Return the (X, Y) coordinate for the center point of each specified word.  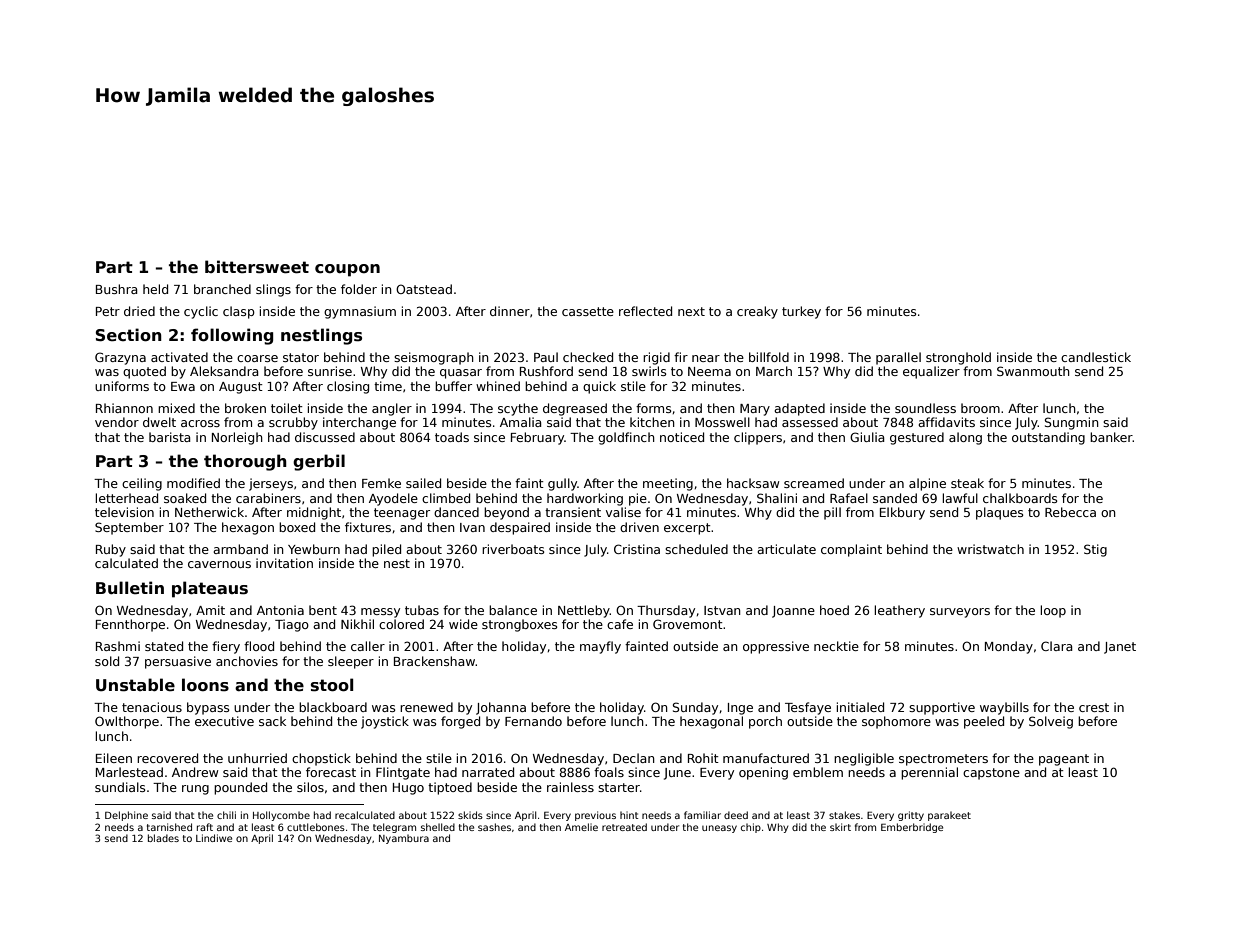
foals (609, 772)
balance (513, 610)
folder (359, 289)
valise (623, 512)
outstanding (1048, 438)
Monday (1009, 647)
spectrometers (943, 760)
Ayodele (393, 499)
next (691, 311)
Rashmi (118, 646)
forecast (331, 772)
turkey (801, 312)
